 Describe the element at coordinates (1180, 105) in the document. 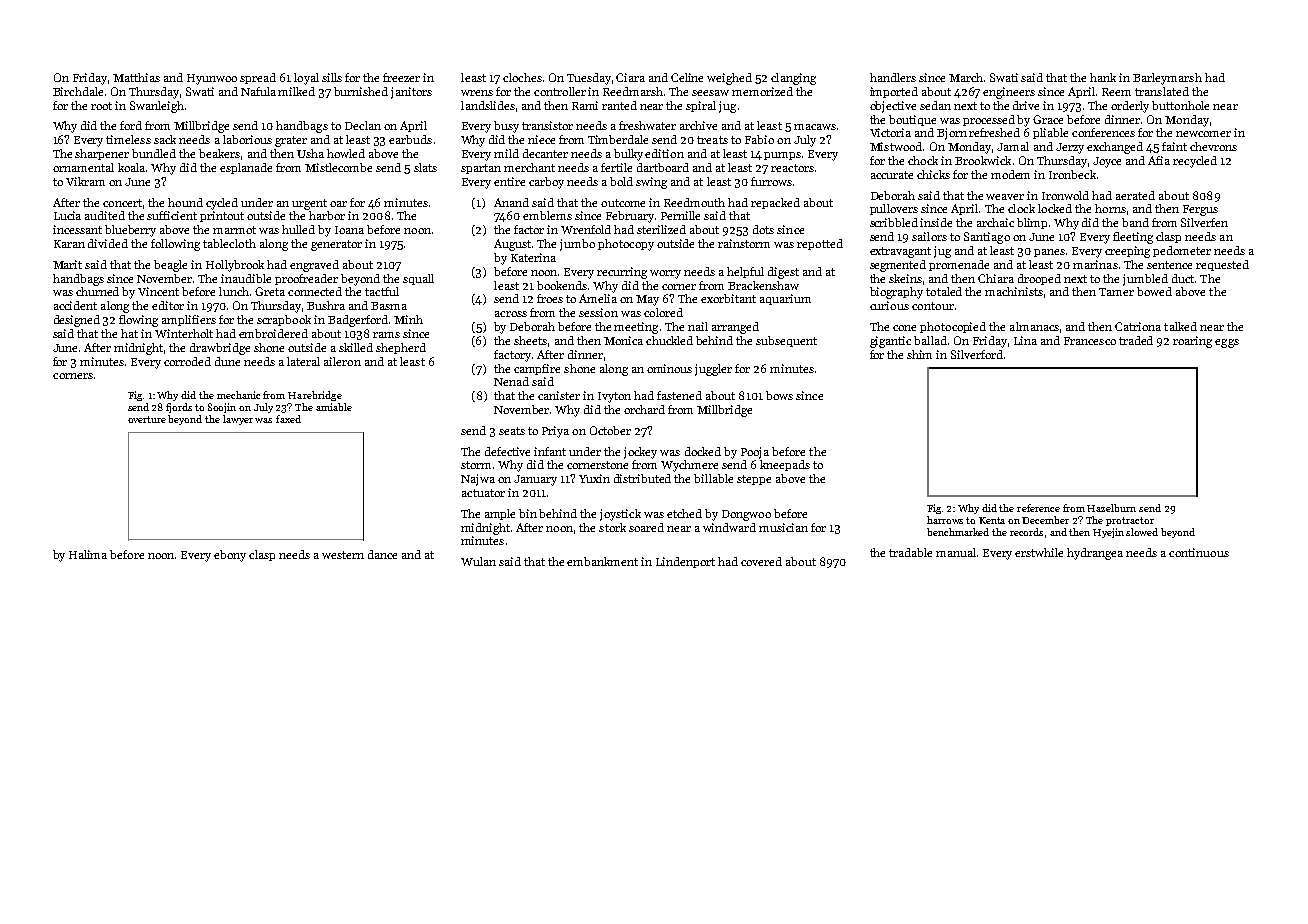

I see `buttonhole` at that location.
